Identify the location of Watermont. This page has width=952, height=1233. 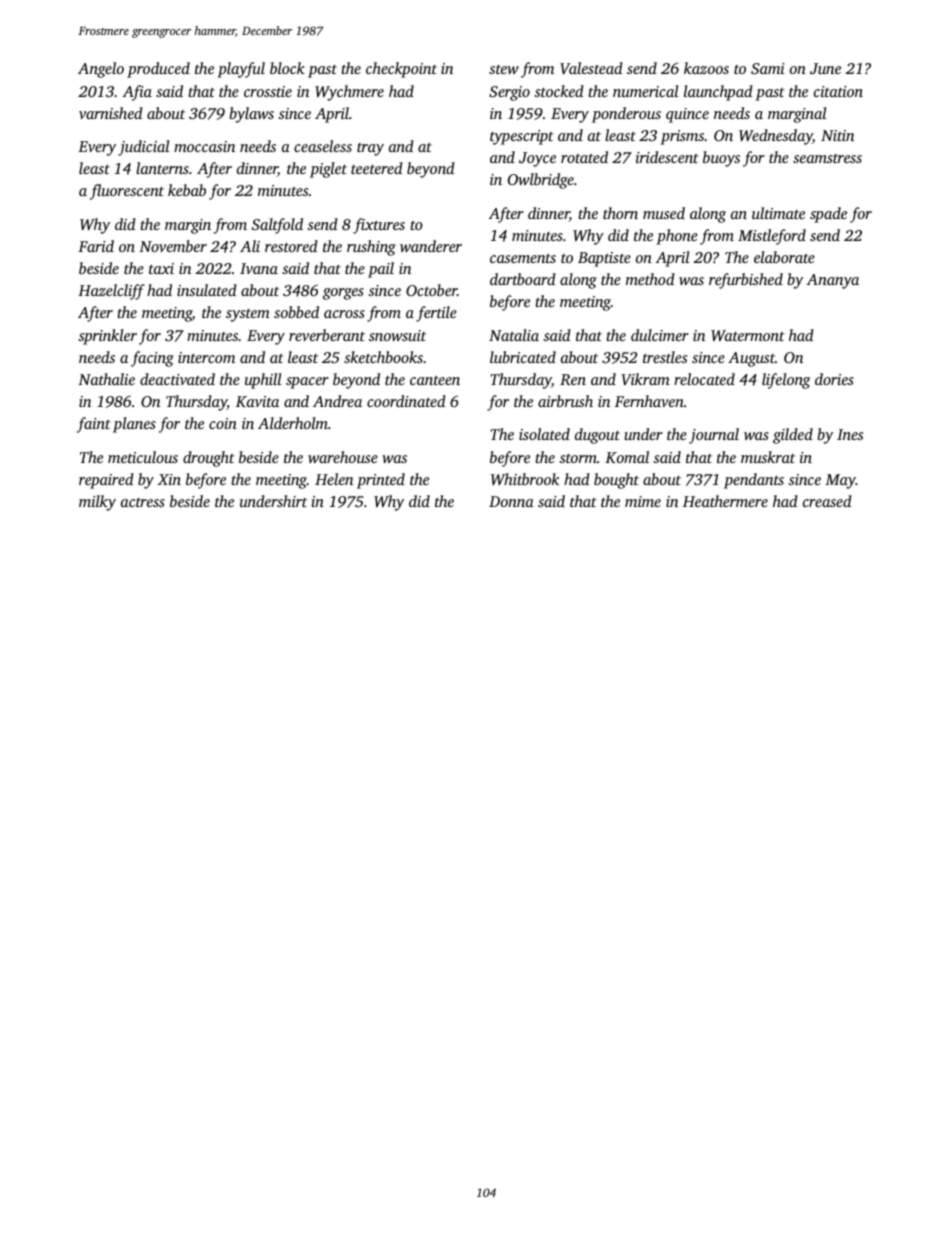
(747, 335).
